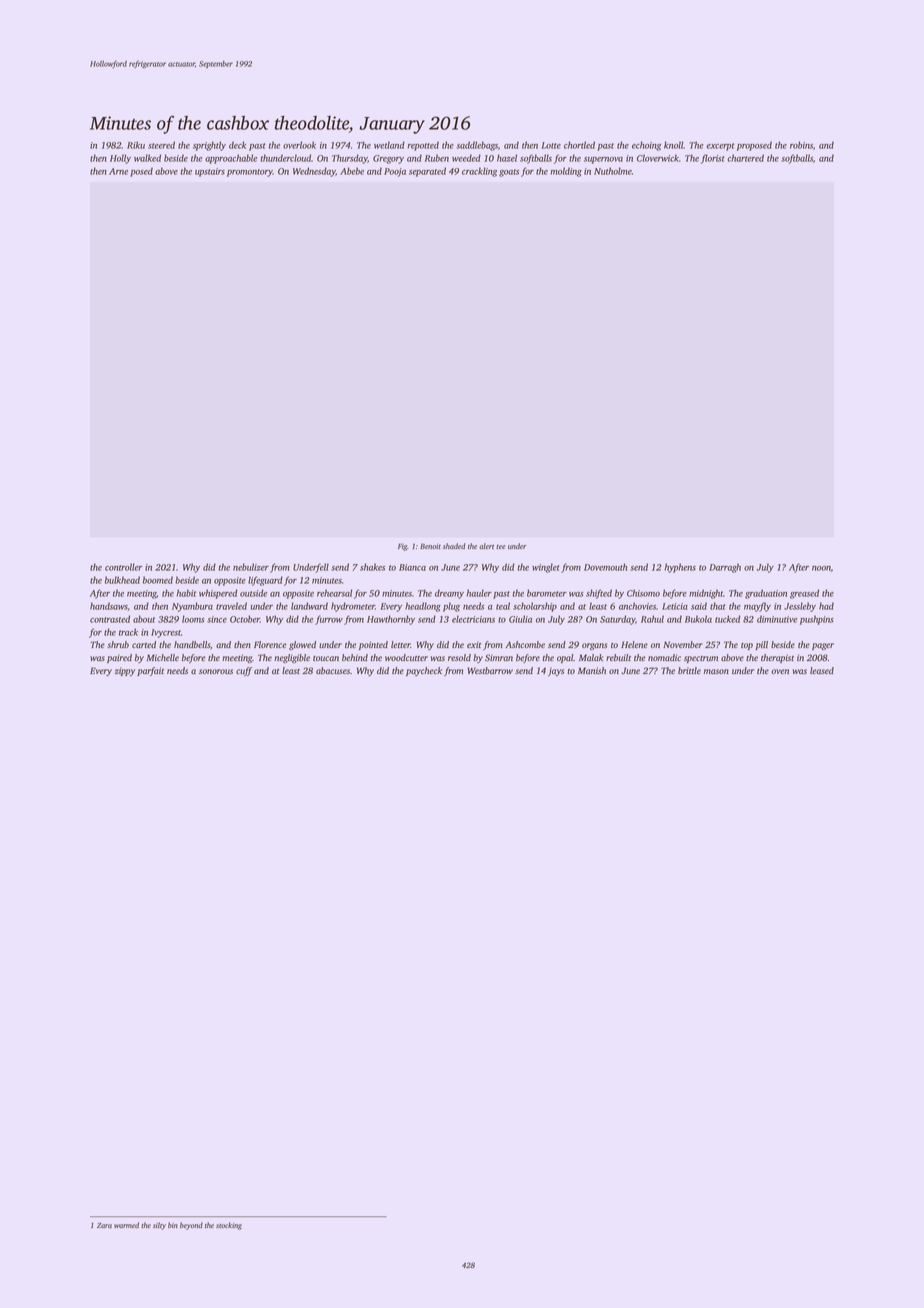  I want to click on knoll, so click(673, 145).
